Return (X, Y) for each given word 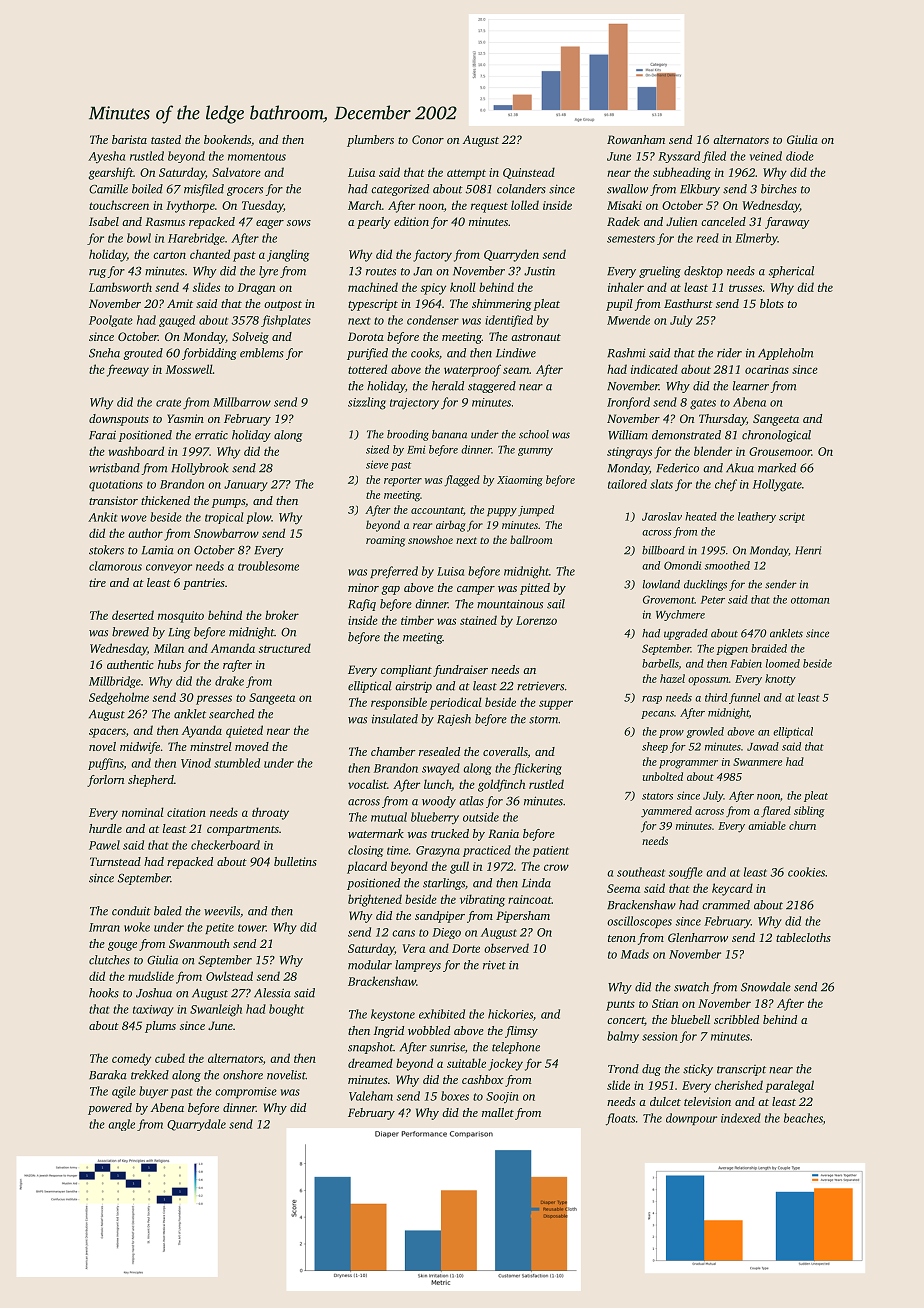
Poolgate (111, 321)
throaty (270, 813)
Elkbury (700, 190)
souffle (685, 873)
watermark (376, 833)
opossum (708, 681)
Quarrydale (196, 1125)
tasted (166, 139)
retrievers (540, 686)
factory (432, 255)
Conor (428, 139)
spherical (791, 272)
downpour (691, 1119)
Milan (169, 648)
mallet (498, 1112)
